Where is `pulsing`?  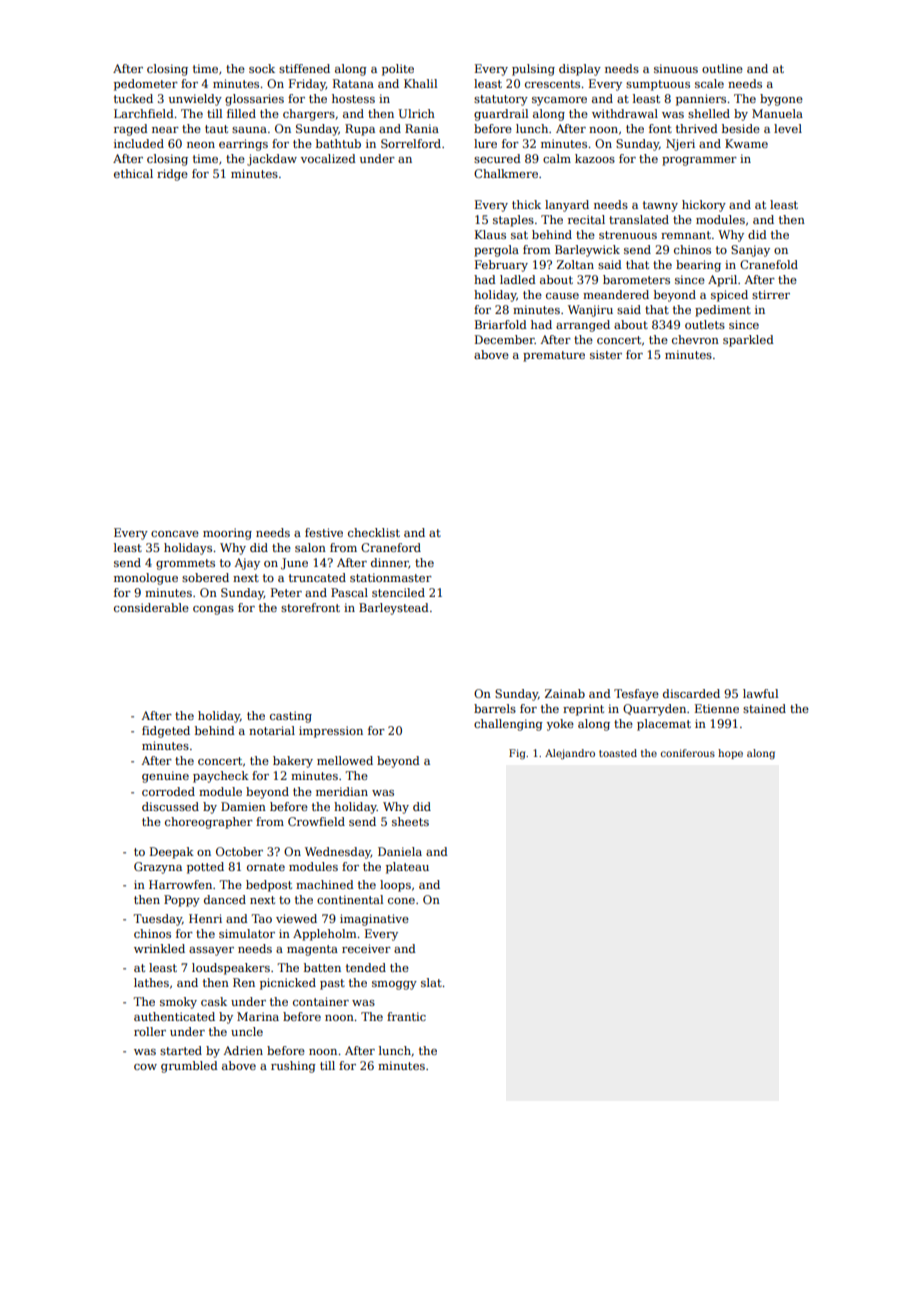 pulsing is located at coordinates (533, 70).
